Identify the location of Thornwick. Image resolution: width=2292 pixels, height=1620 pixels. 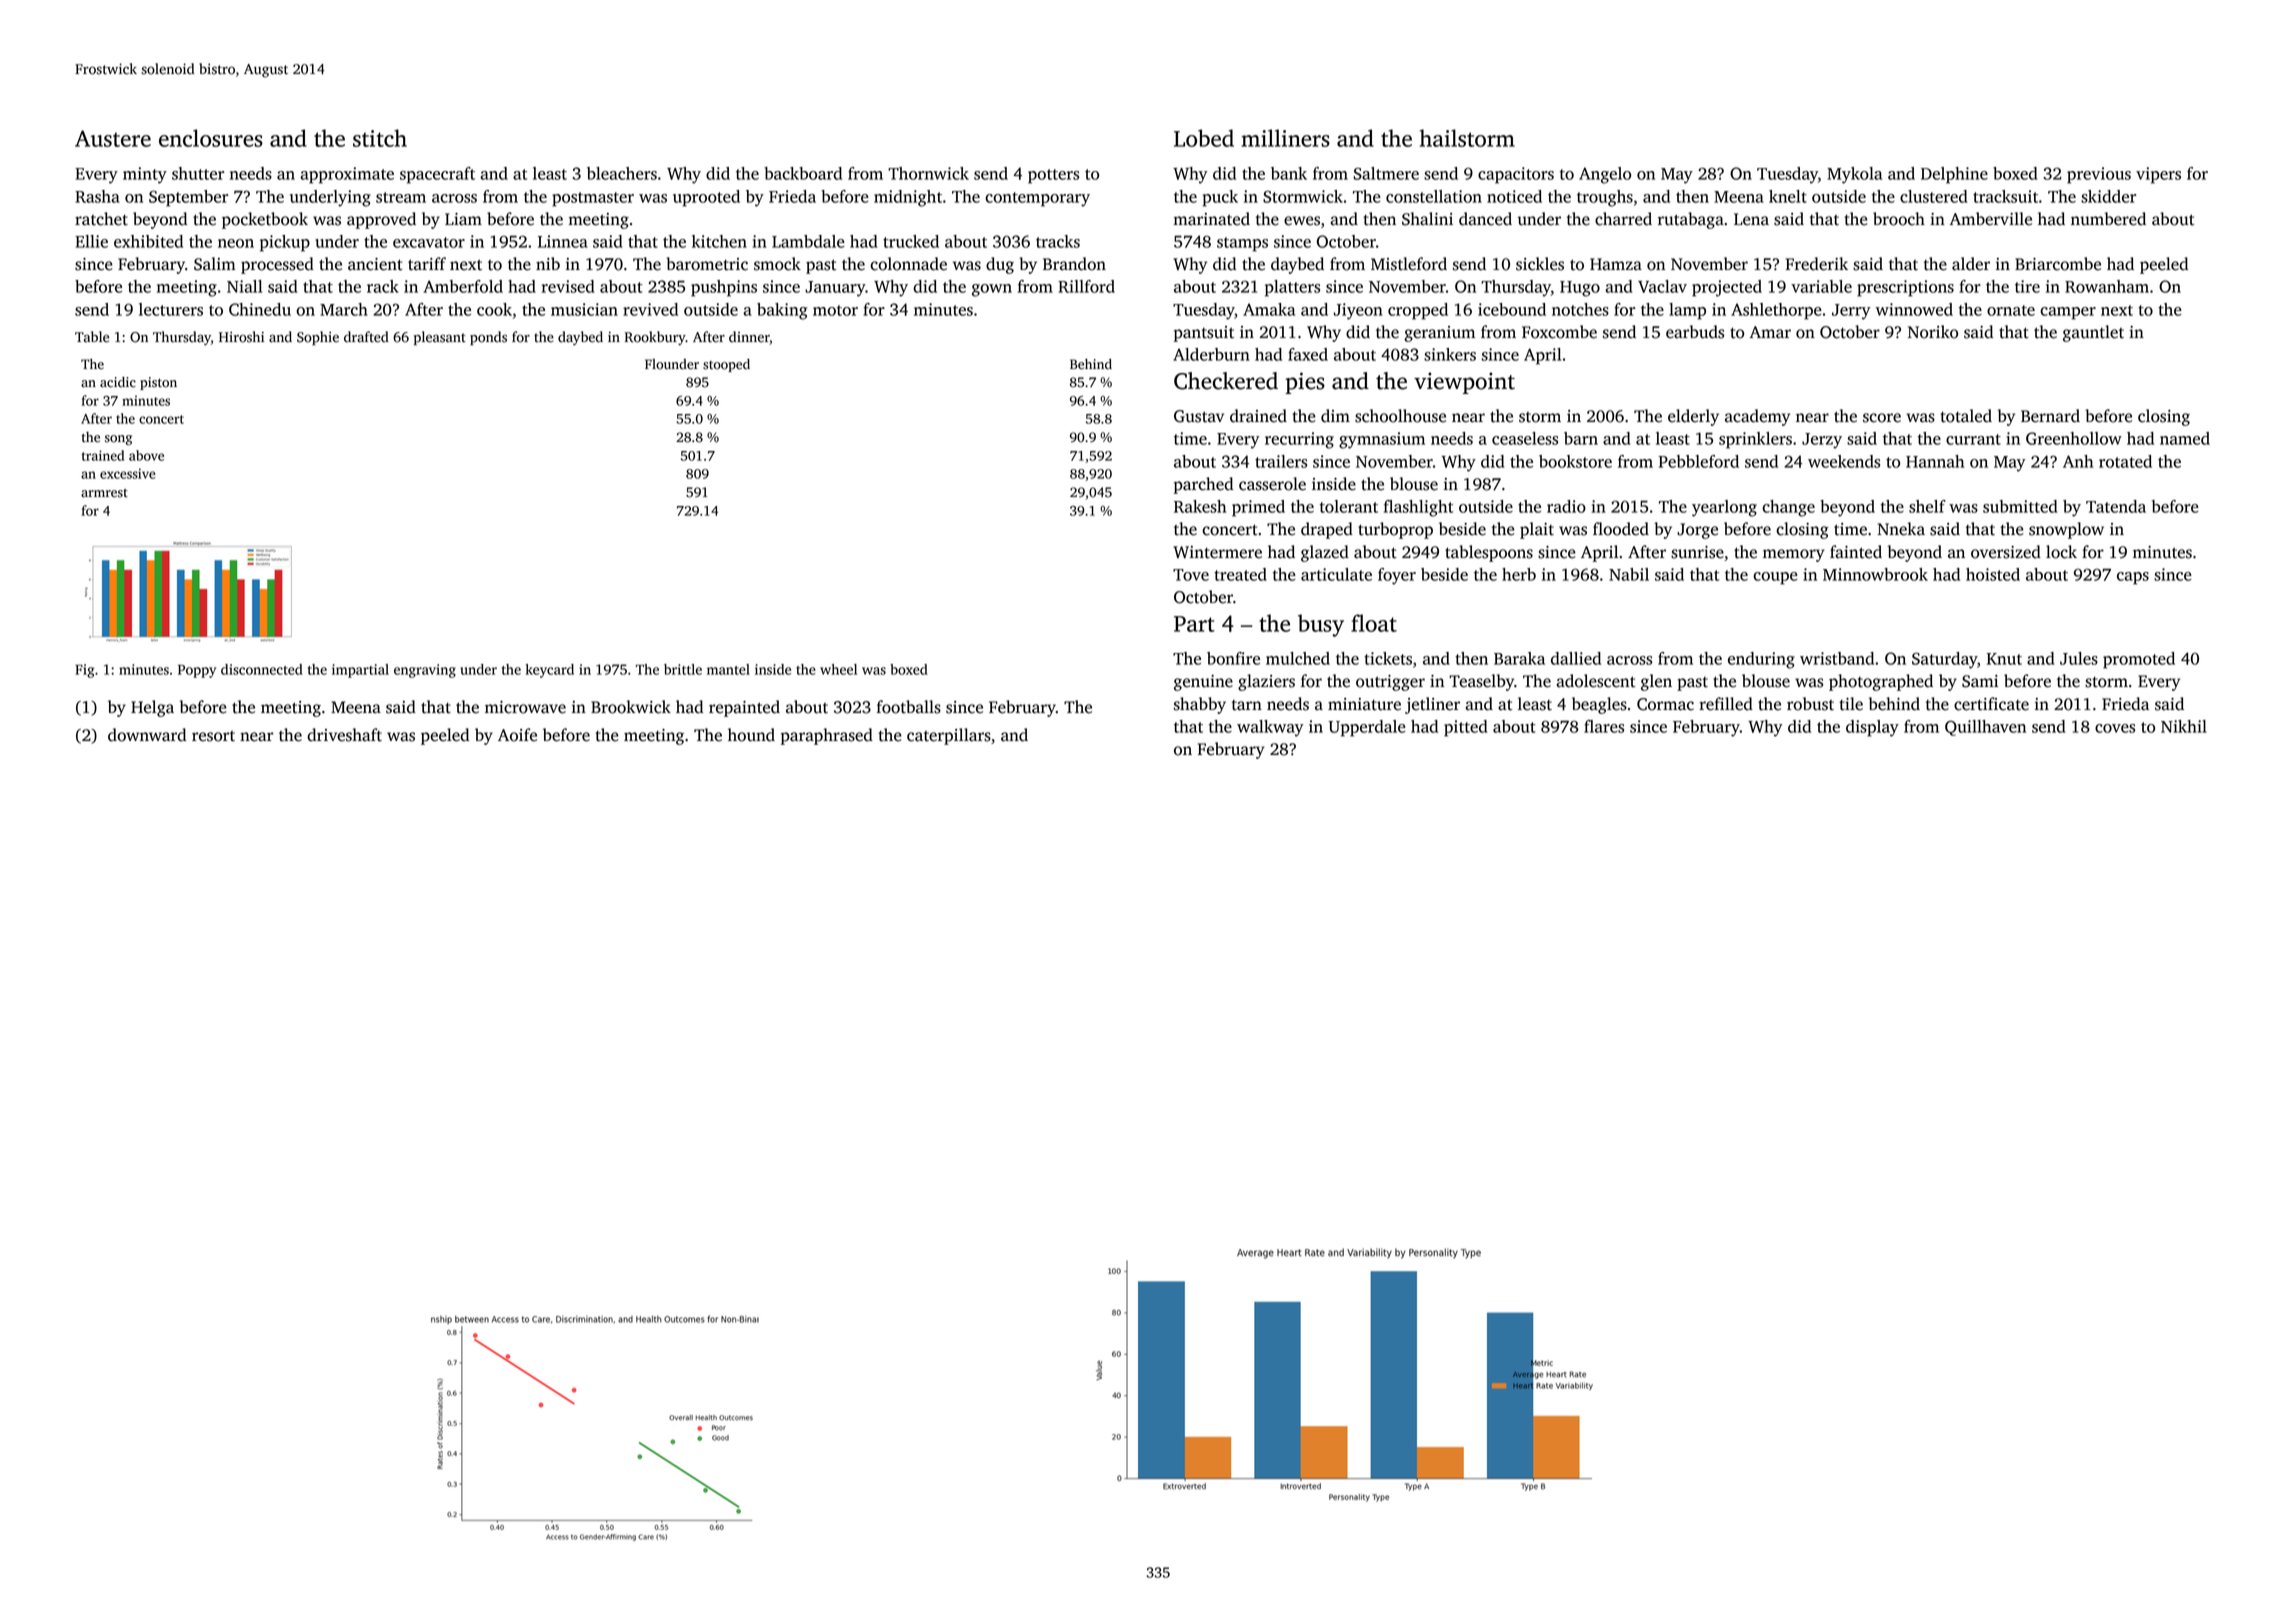
(928, 173).
